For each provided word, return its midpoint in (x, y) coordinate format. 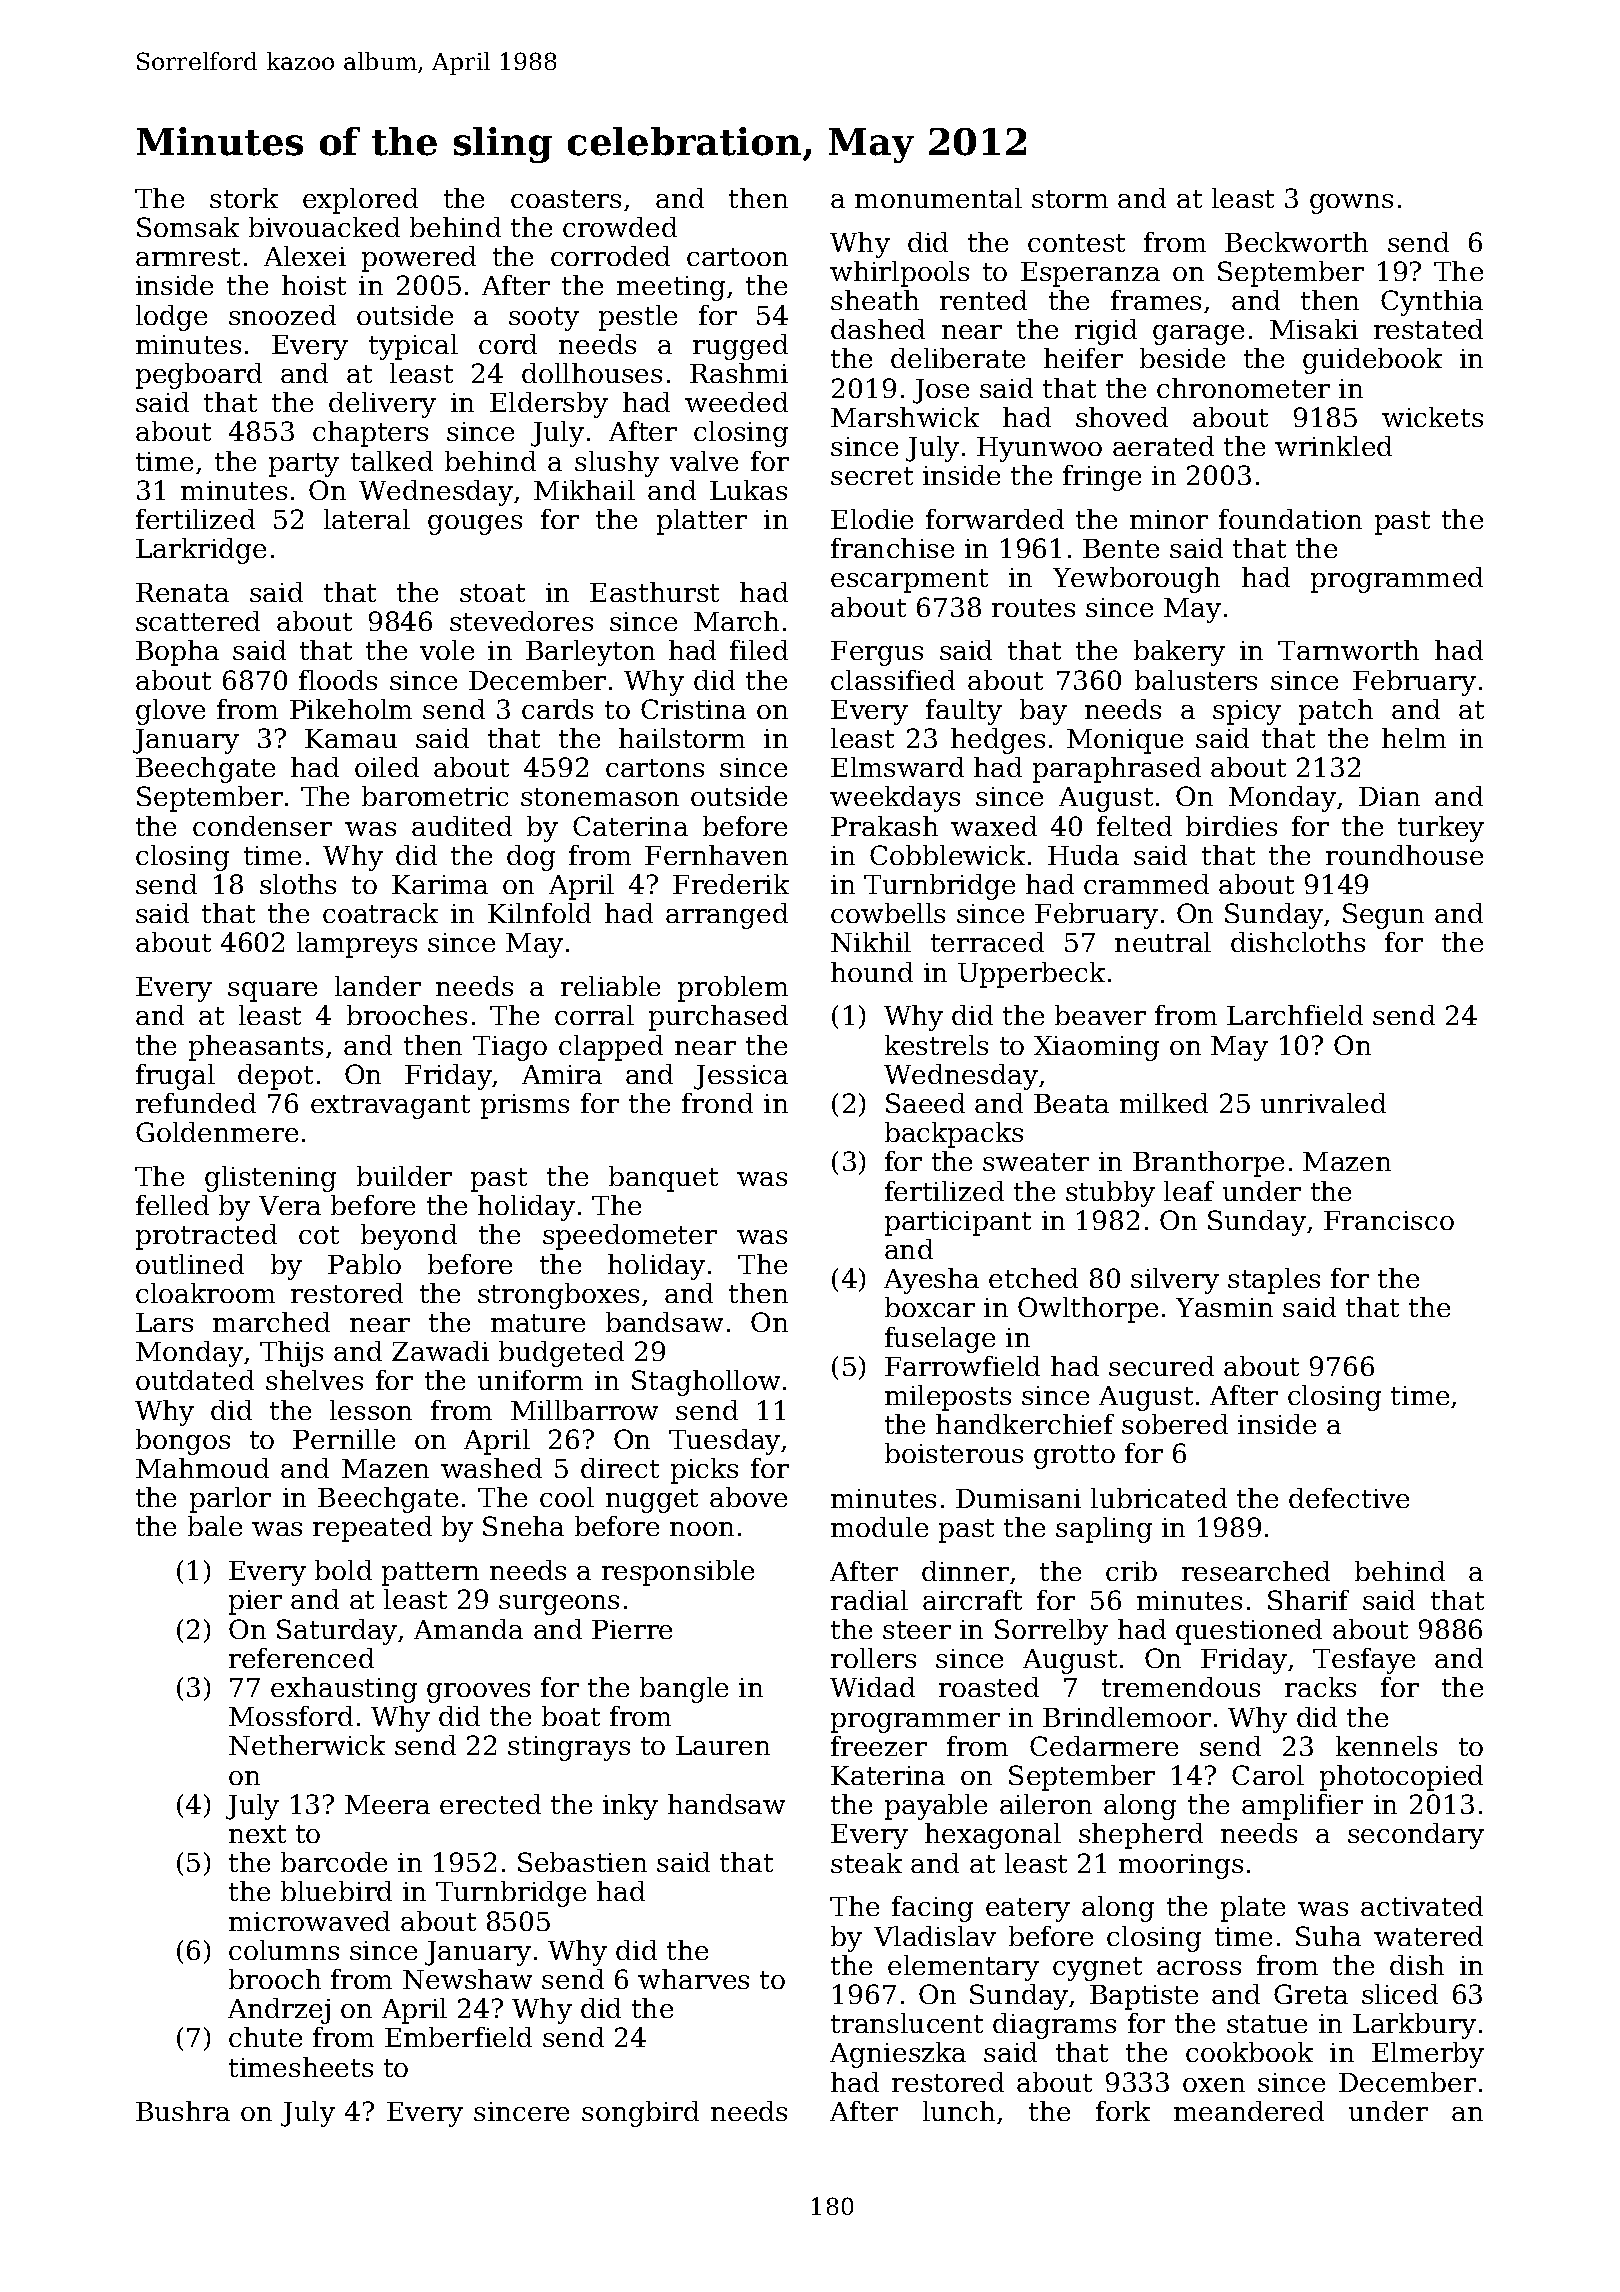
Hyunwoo (1039, 449)
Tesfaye (1364, 1661)
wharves (693, 1979)
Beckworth (1296, 242)
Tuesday (724, 1442)
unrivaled (1323, 1103)
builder (404, 1176)
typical (413, 347)
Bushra (183, 2111)
